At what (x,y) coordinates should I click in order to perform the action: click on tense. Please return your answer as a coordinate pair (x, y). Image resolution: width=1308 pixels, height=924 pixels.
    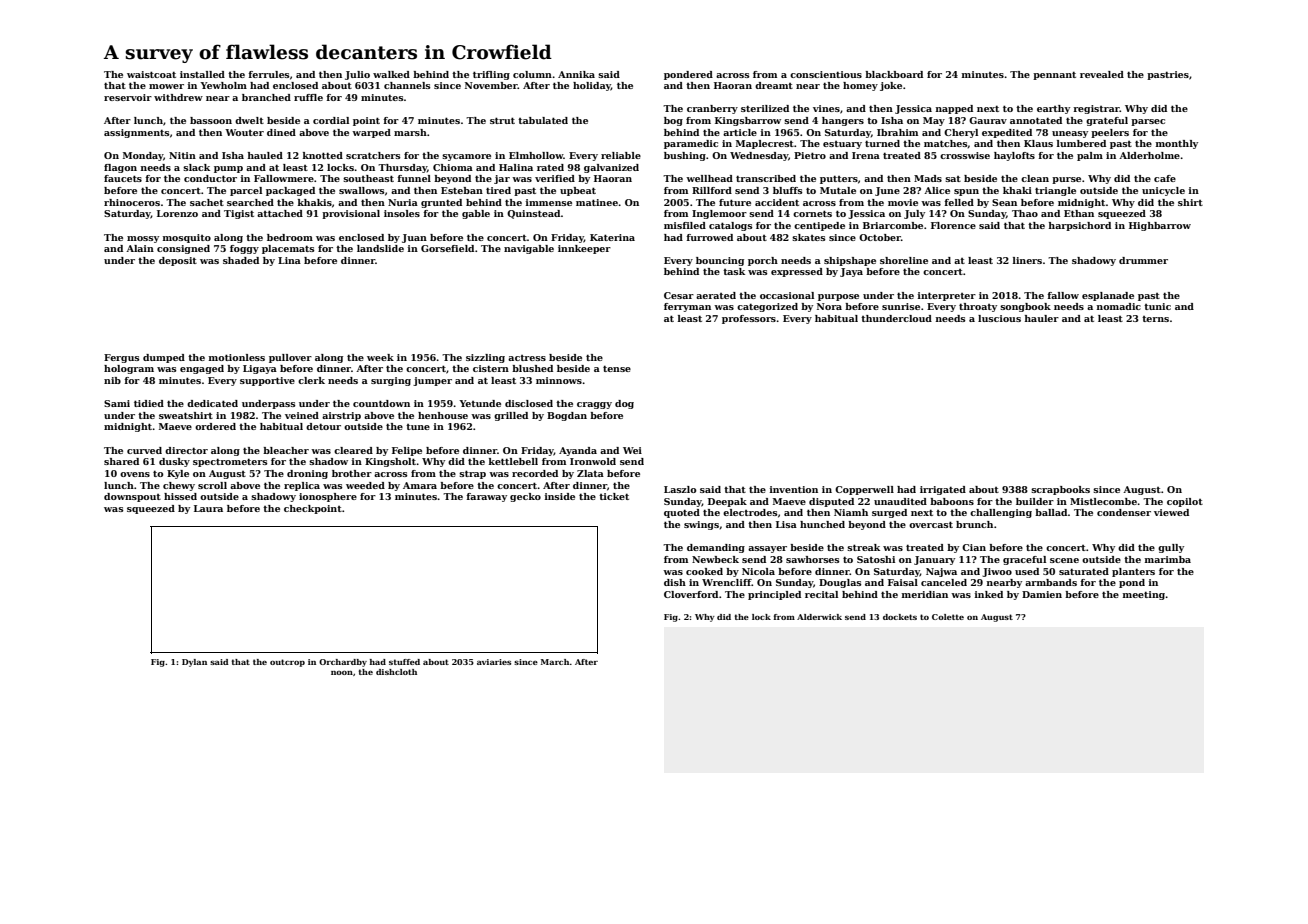
    Looking at the image, I should click on (617, 368).
